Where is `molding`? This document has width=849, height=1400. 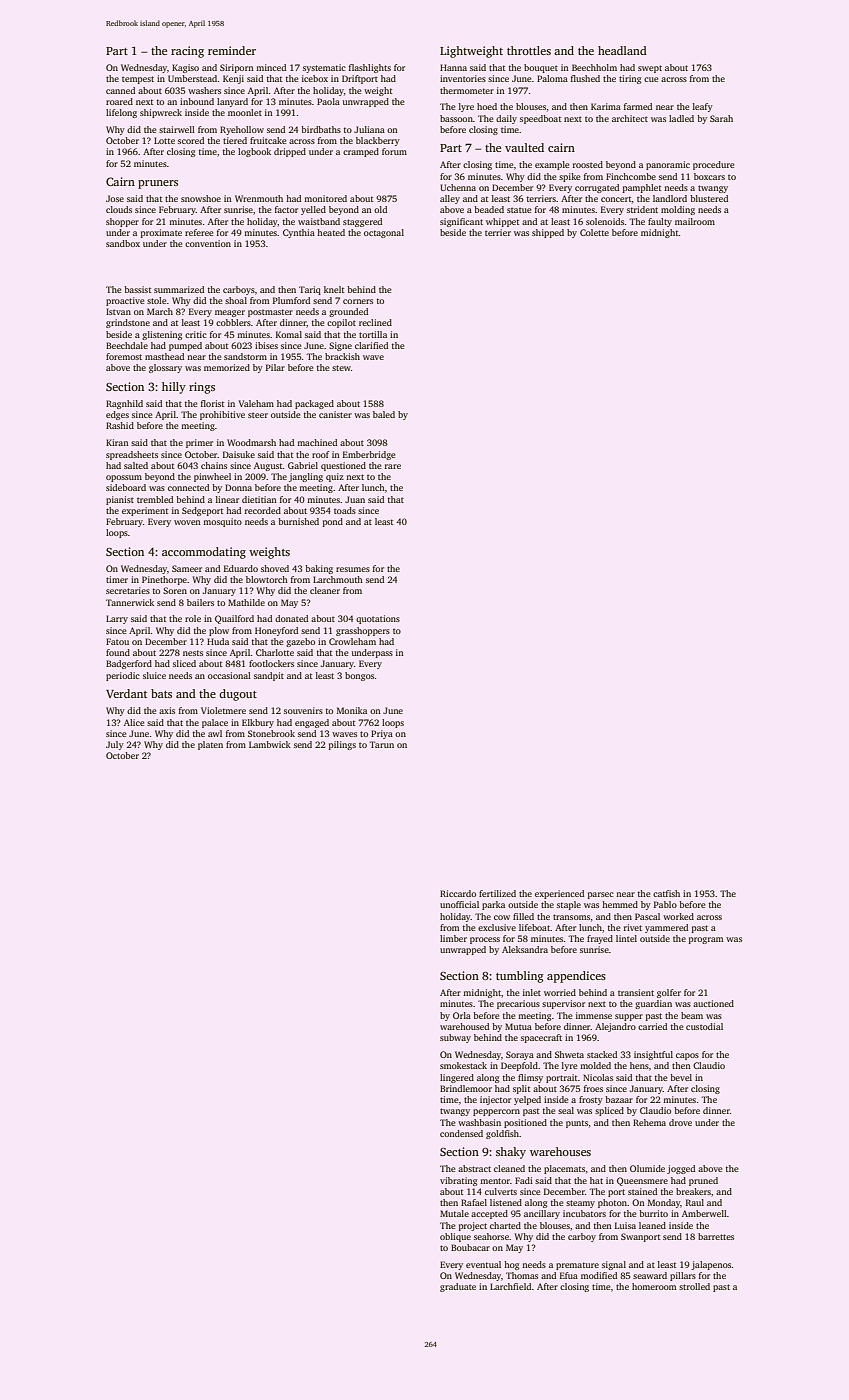 molding is located at coordinates (678, 210).
